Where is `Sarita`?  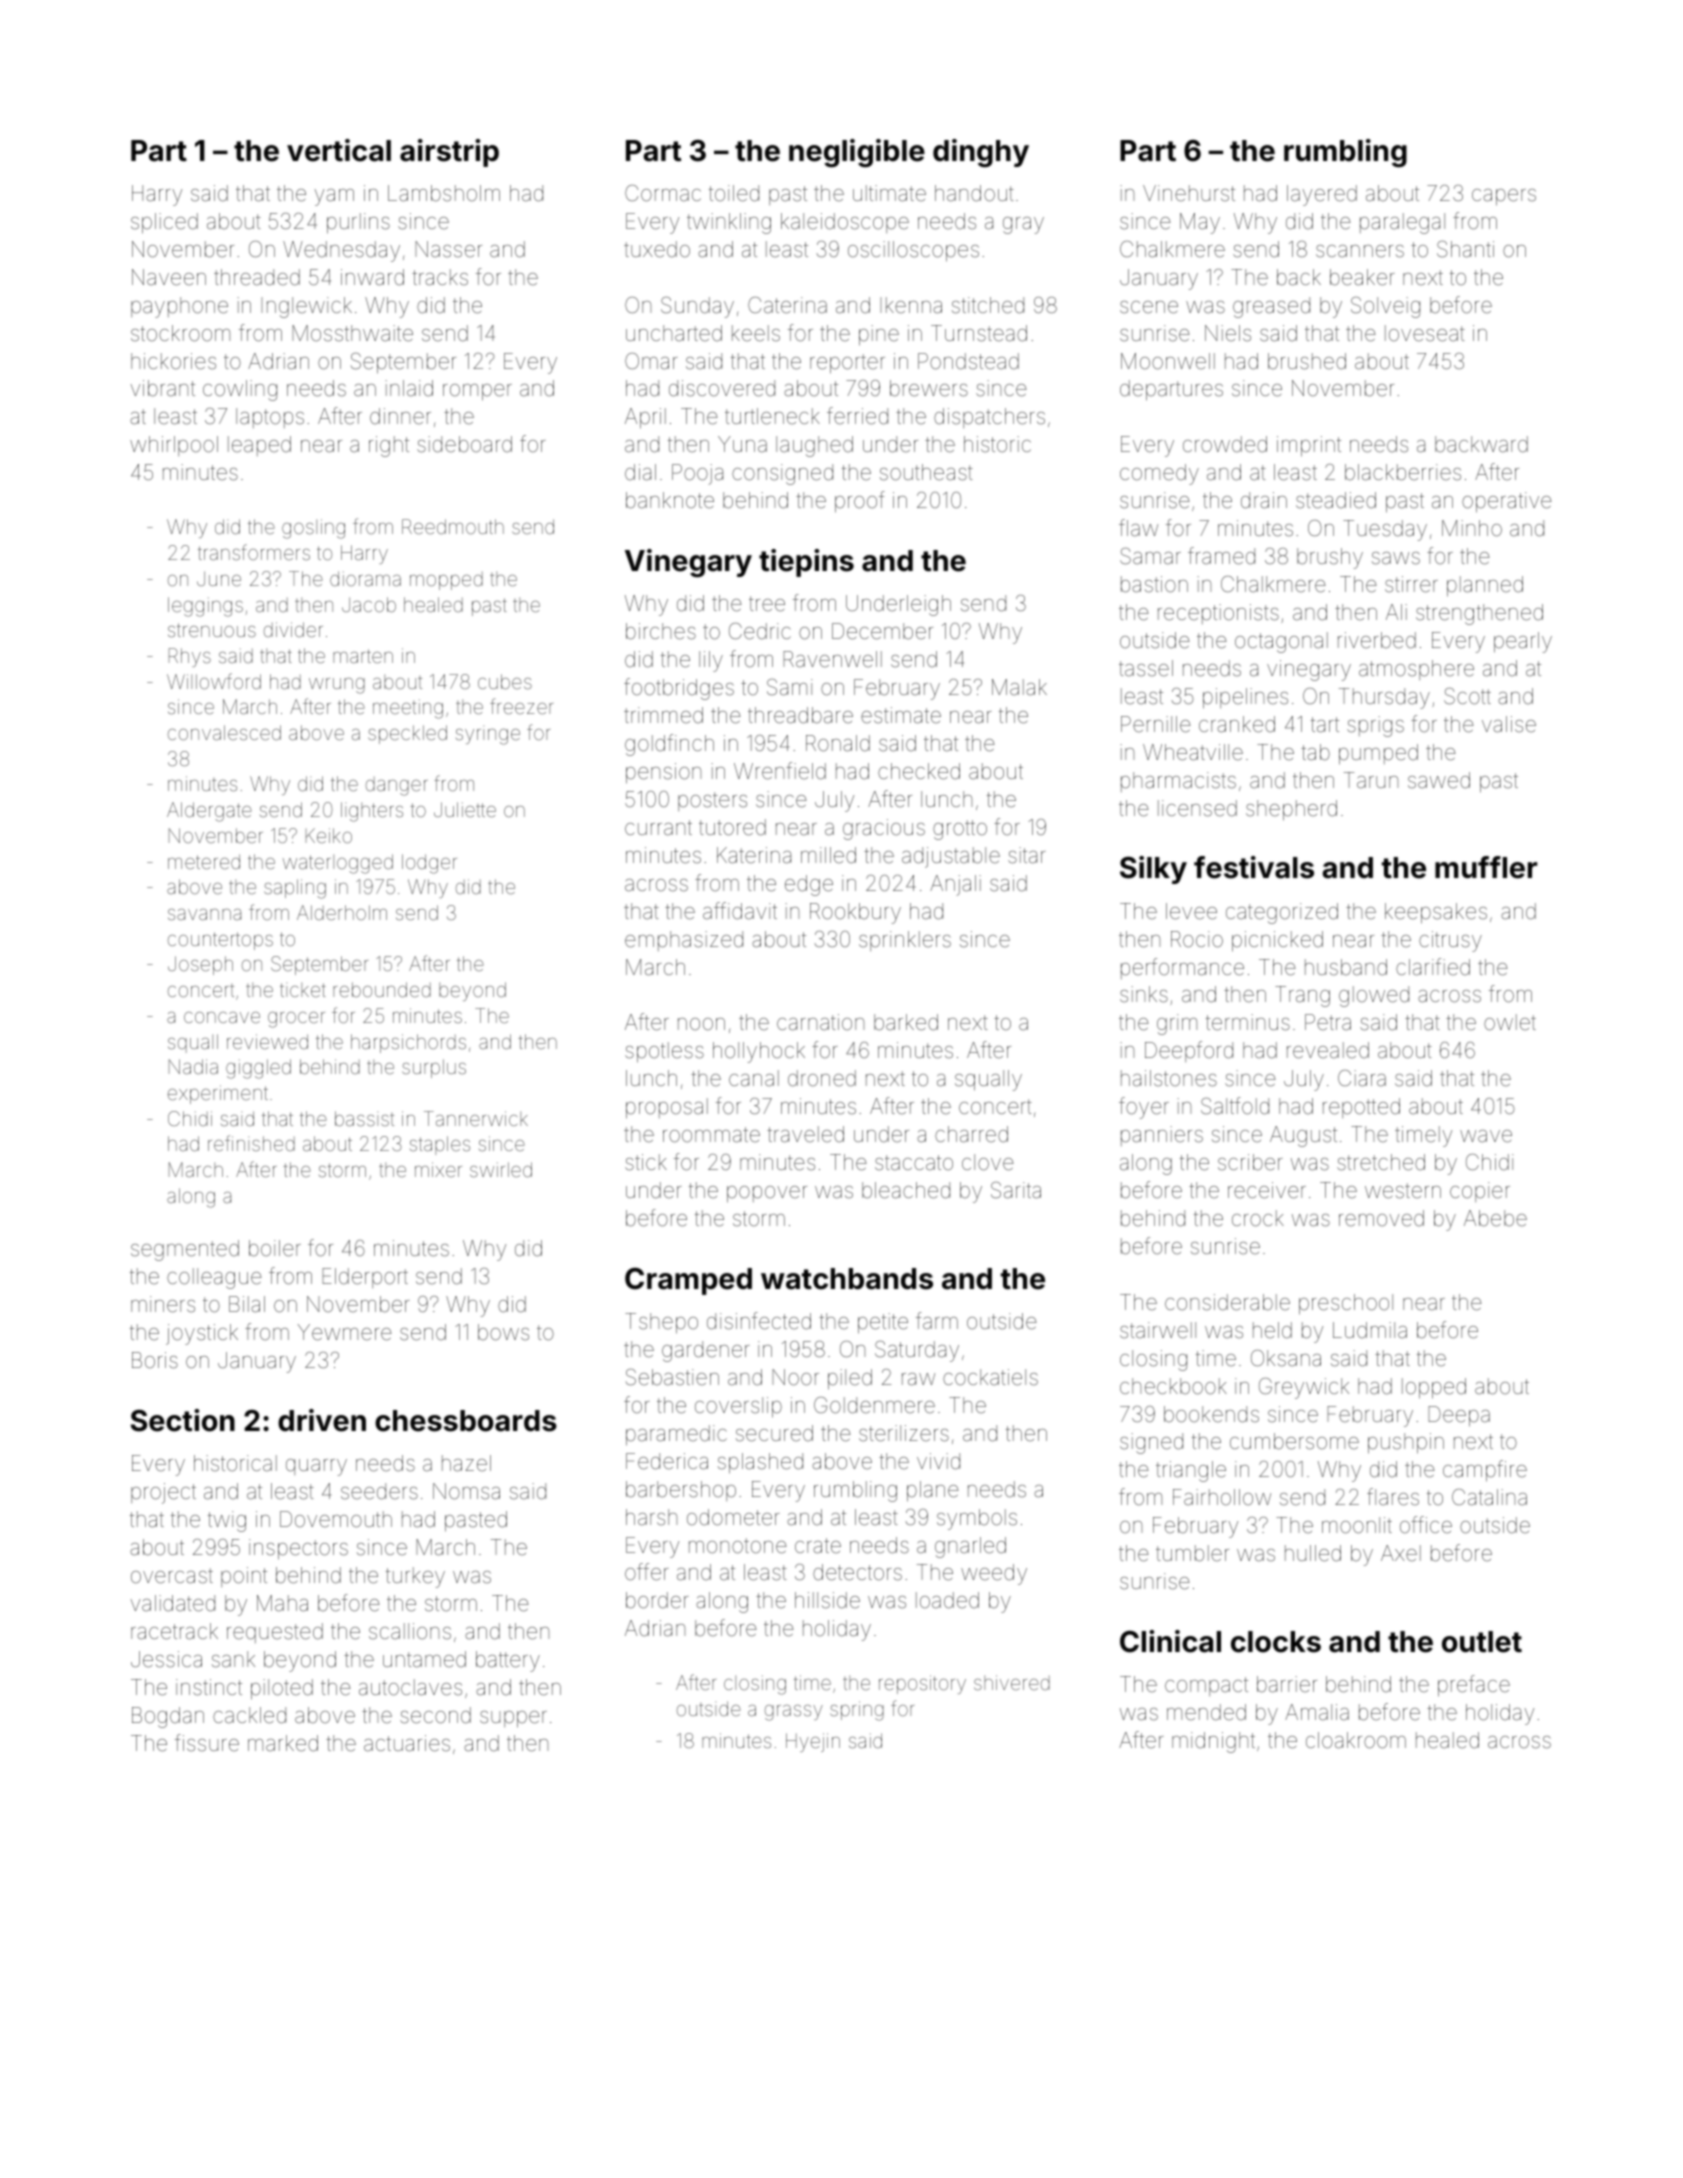
Sarita is located at coordinates (1016, 1190).
